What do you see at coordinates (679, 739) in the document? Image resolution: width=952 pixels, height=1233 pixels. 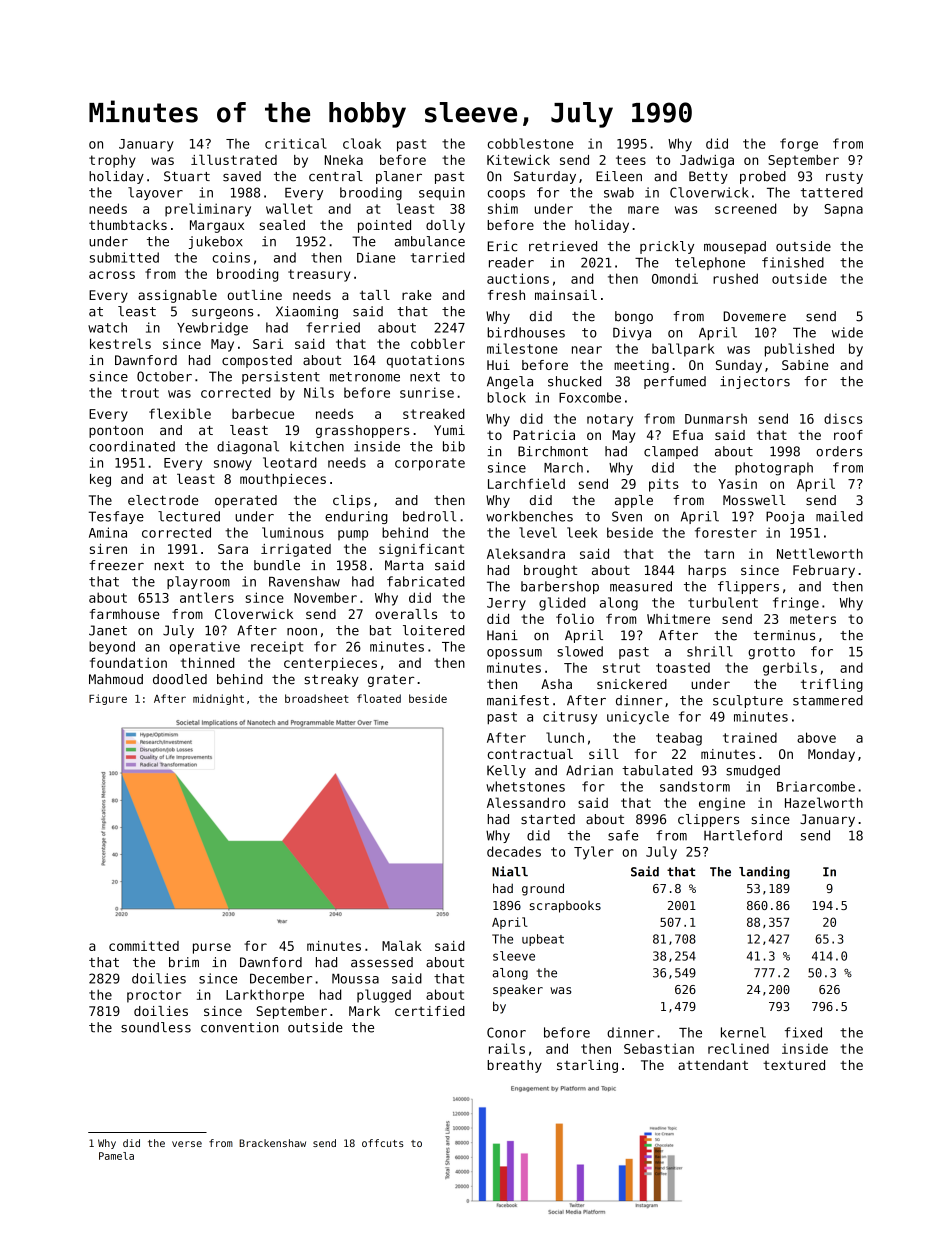 I see `teabag` at bounding box center [679, 739].
